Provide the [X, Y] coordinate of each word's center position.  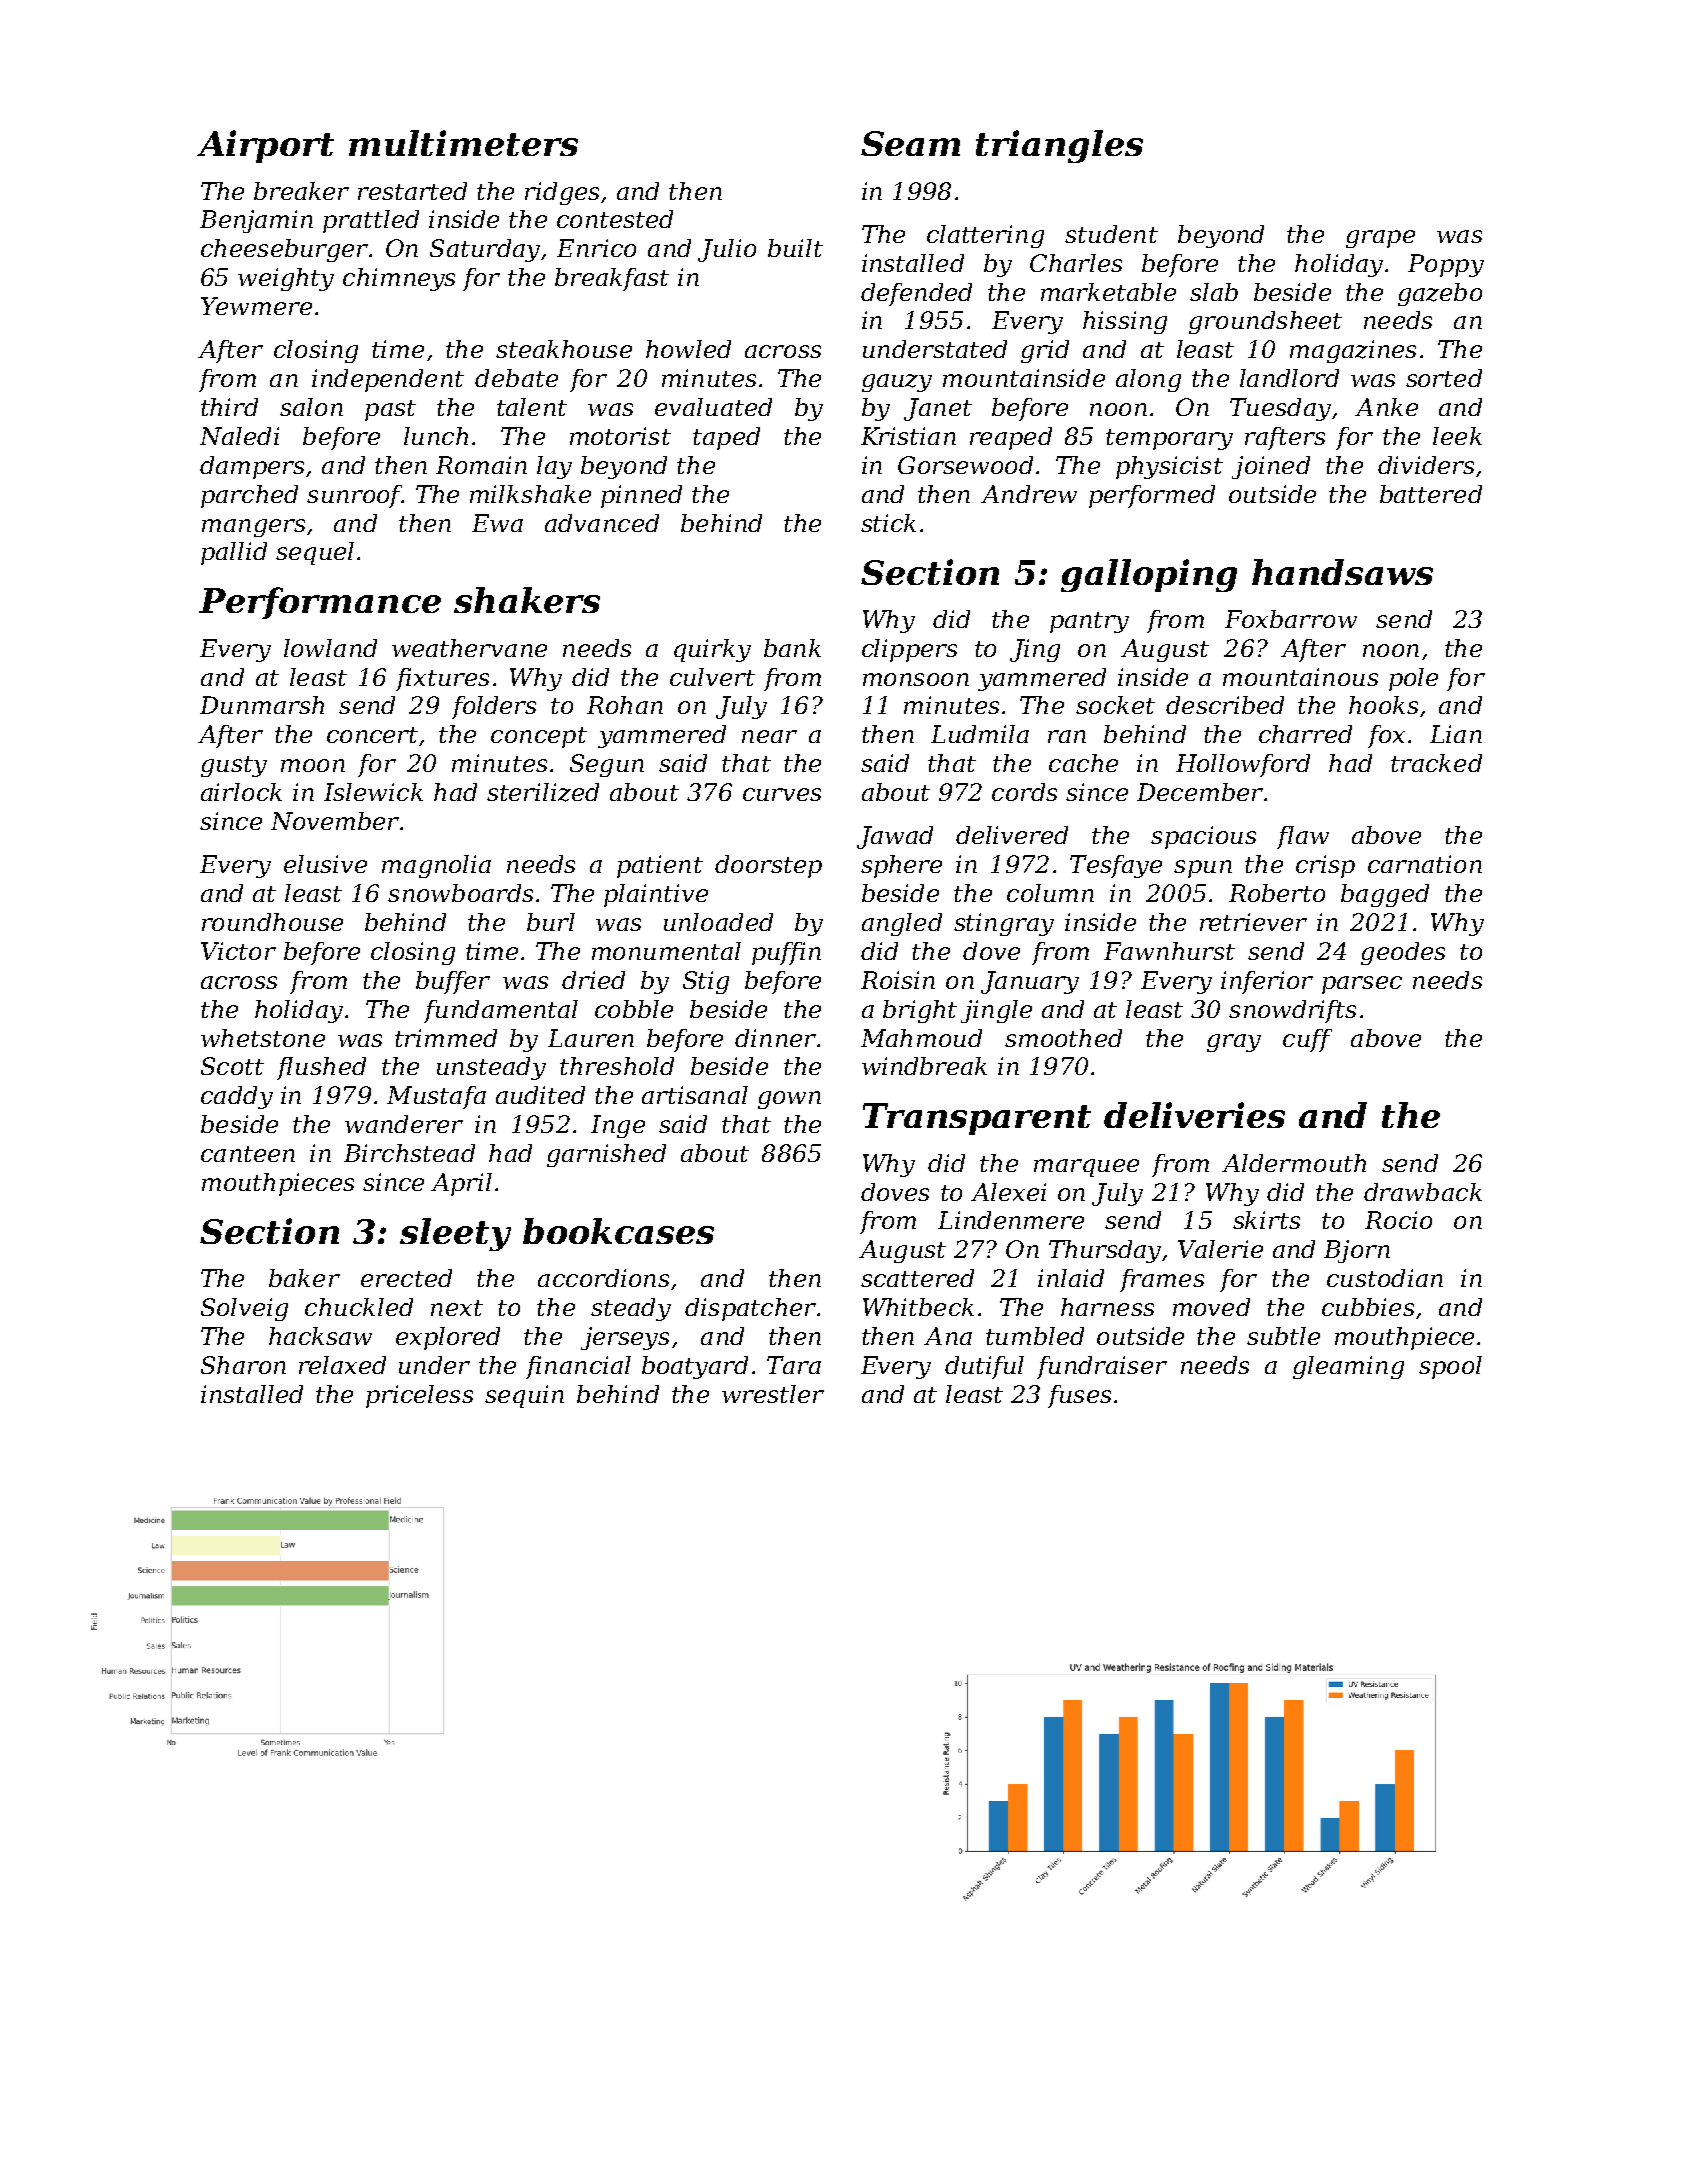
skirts [1266, 1220]
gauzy [897, 383]
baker [304, 1278]
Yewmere [256, 306]
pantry [1089, 622]
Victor [238, 951]
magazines [1353, 351]
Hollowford [1243, 765]
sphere [901, 866]
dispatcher [750, 1309]
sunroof [355, 496]
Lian [1456, 734]
